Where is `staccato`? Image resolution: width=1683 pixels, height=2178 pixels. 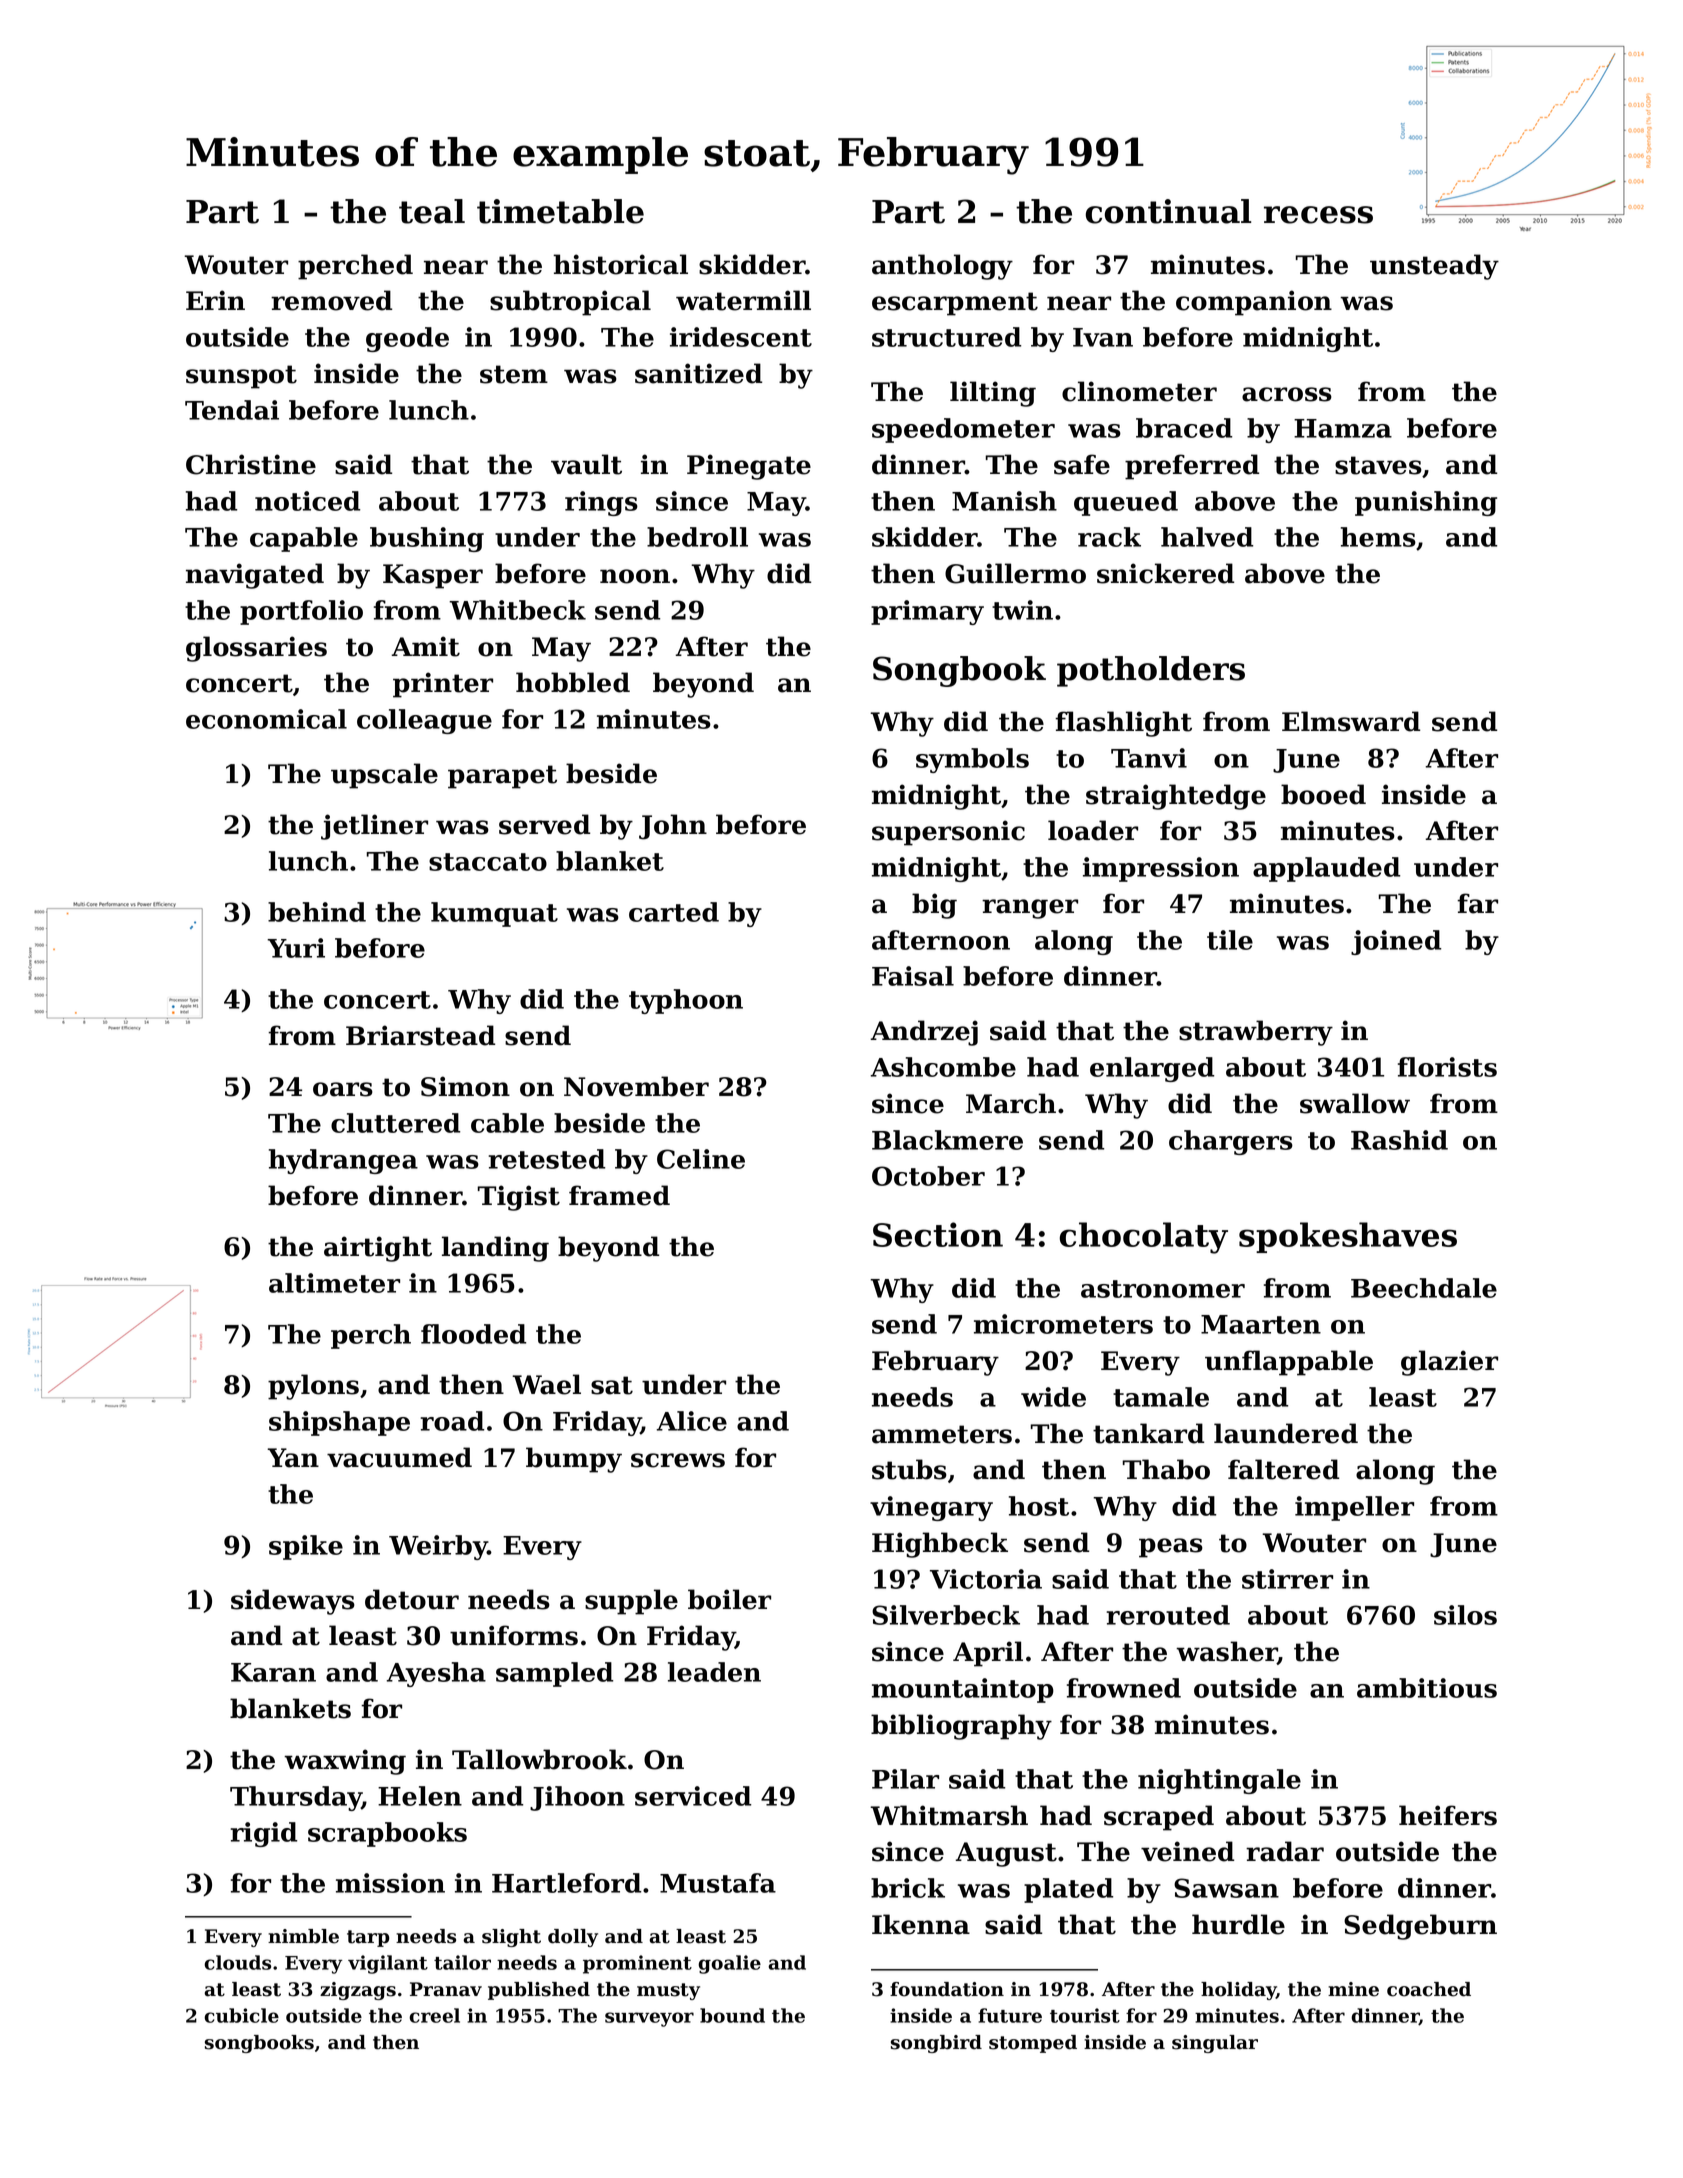 staccato is located at coordinates (488, 862).
